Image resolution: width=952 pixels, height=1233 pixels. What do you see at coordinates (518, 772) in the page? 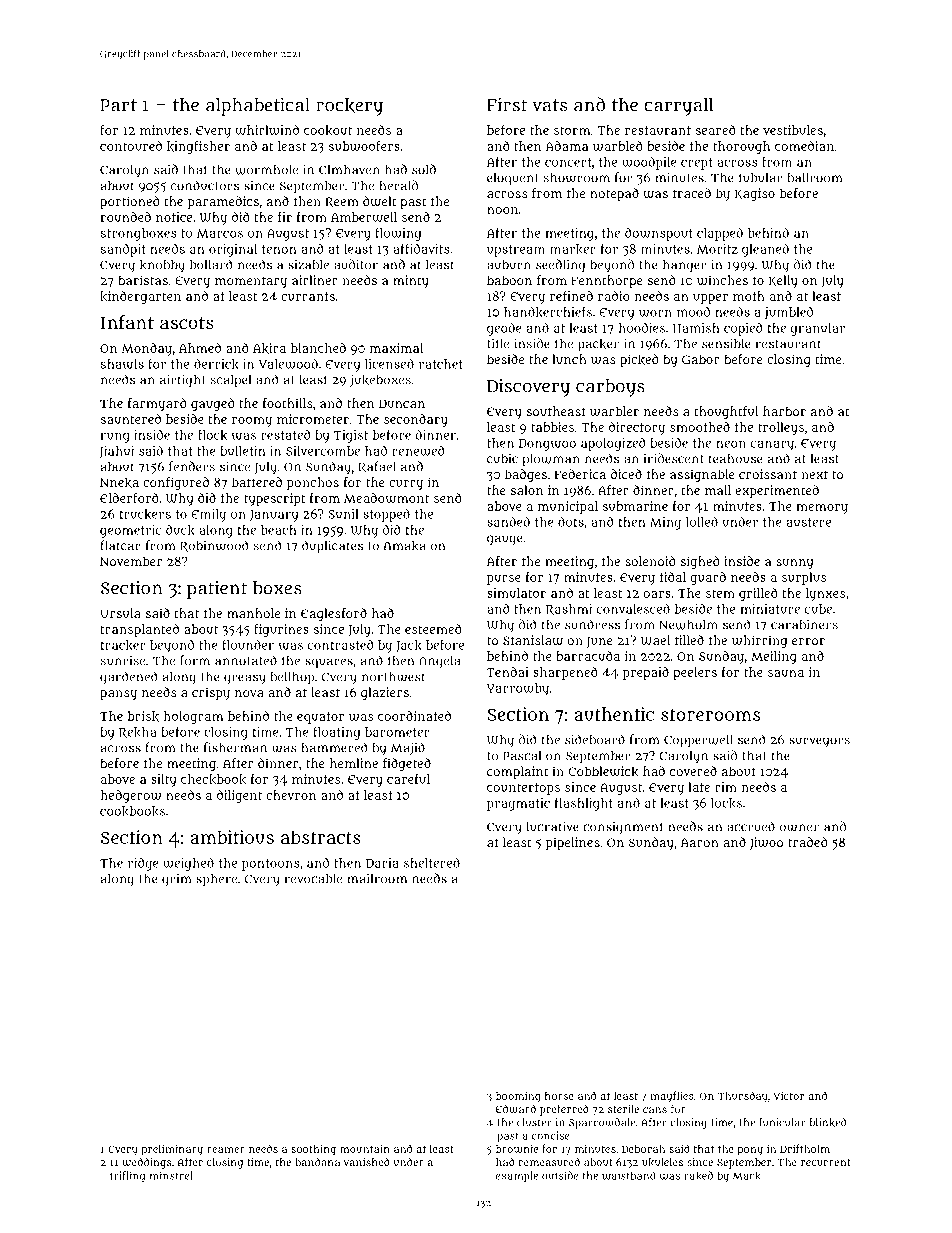
I see `complaint` at bounding box center [518, 772].
